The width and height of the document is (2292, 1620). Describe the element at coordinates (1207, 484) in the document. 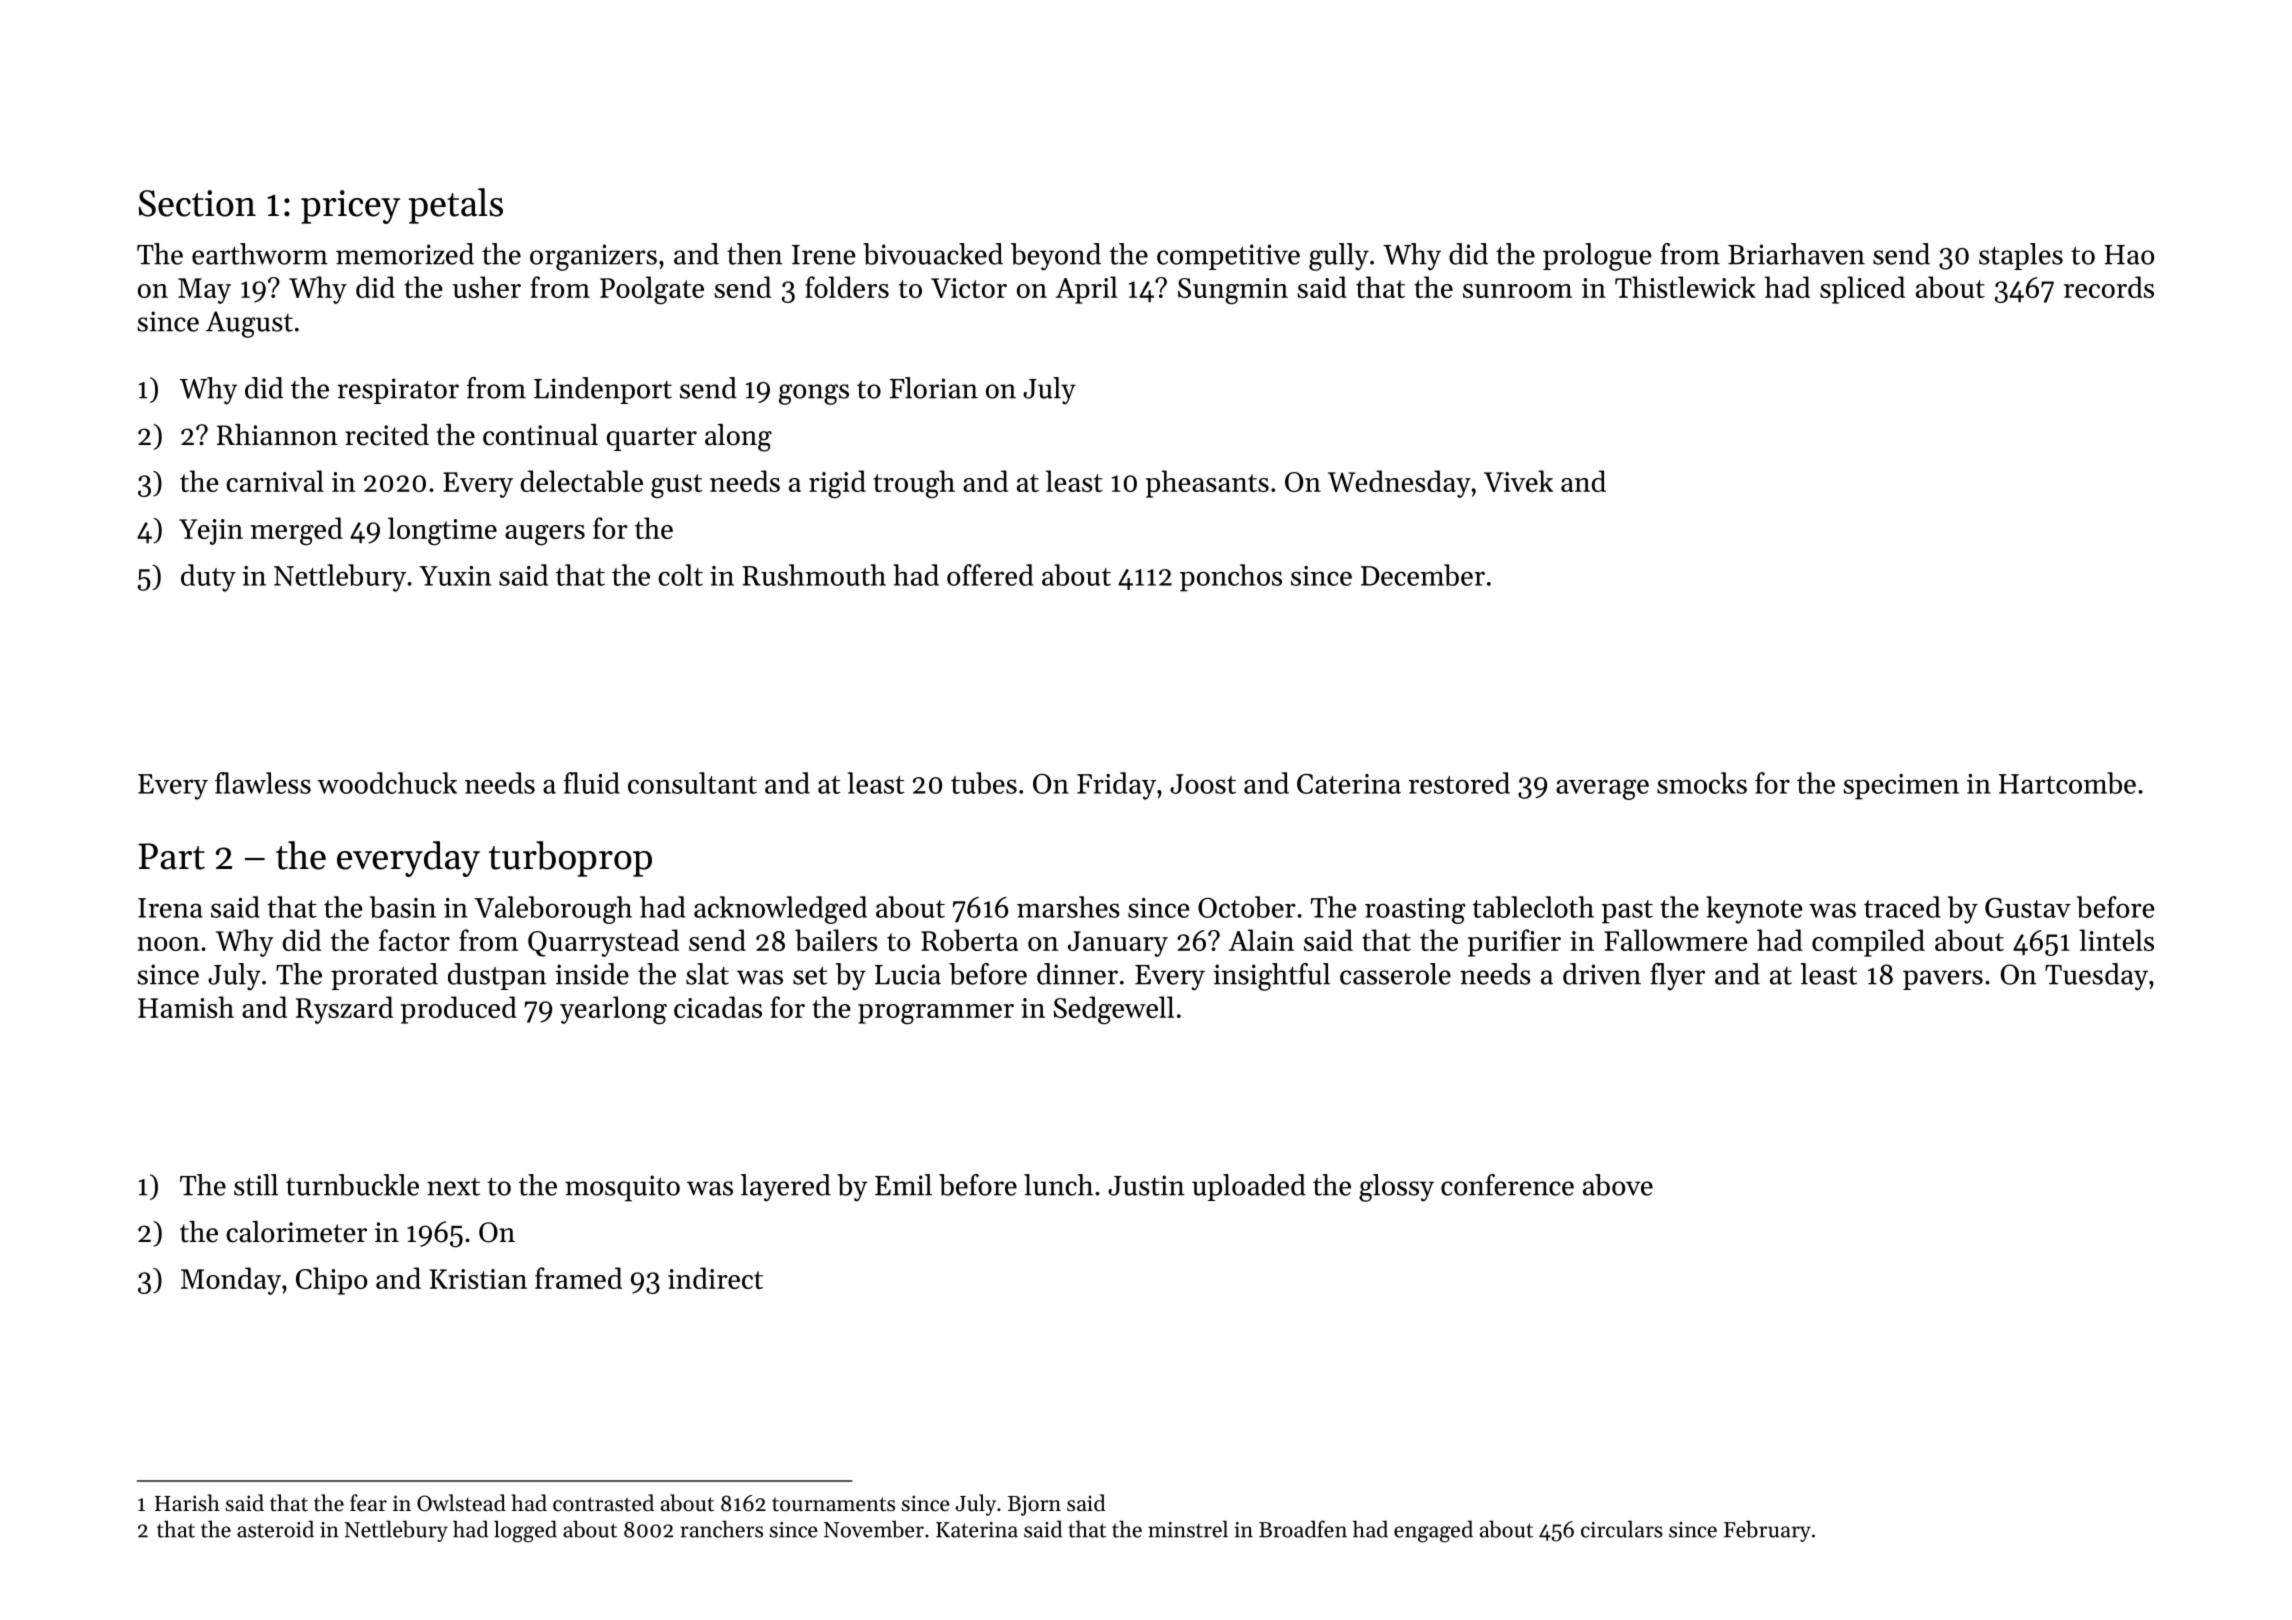

I see `pheasants` at that location.
